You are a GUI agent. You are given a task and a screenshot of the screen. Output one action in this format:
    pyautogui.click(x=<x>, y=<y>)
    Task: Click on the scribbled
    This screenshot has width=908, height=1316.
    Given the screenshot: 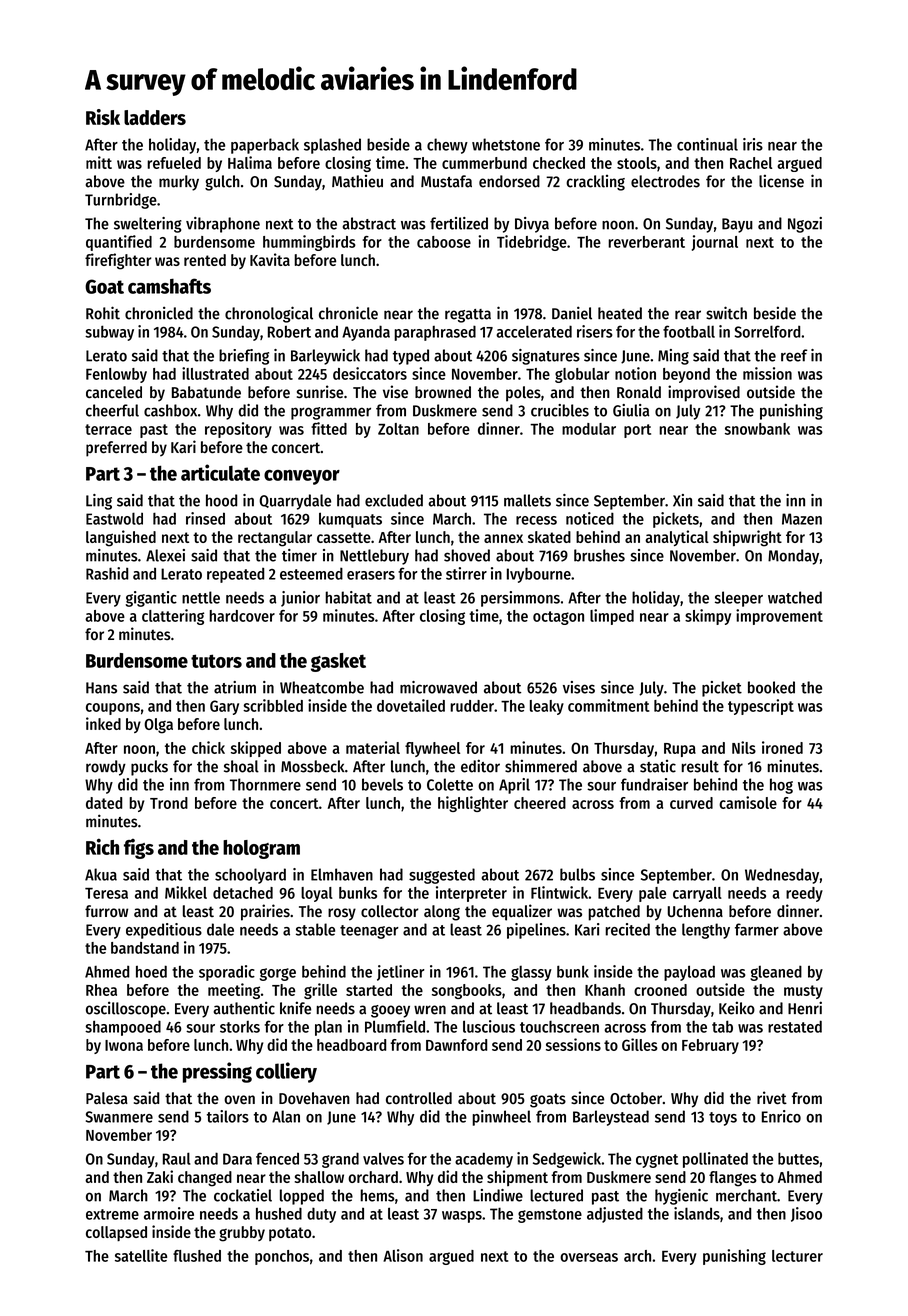 What is the action you would take?
    pyautogui.click(x=273, y=705)
